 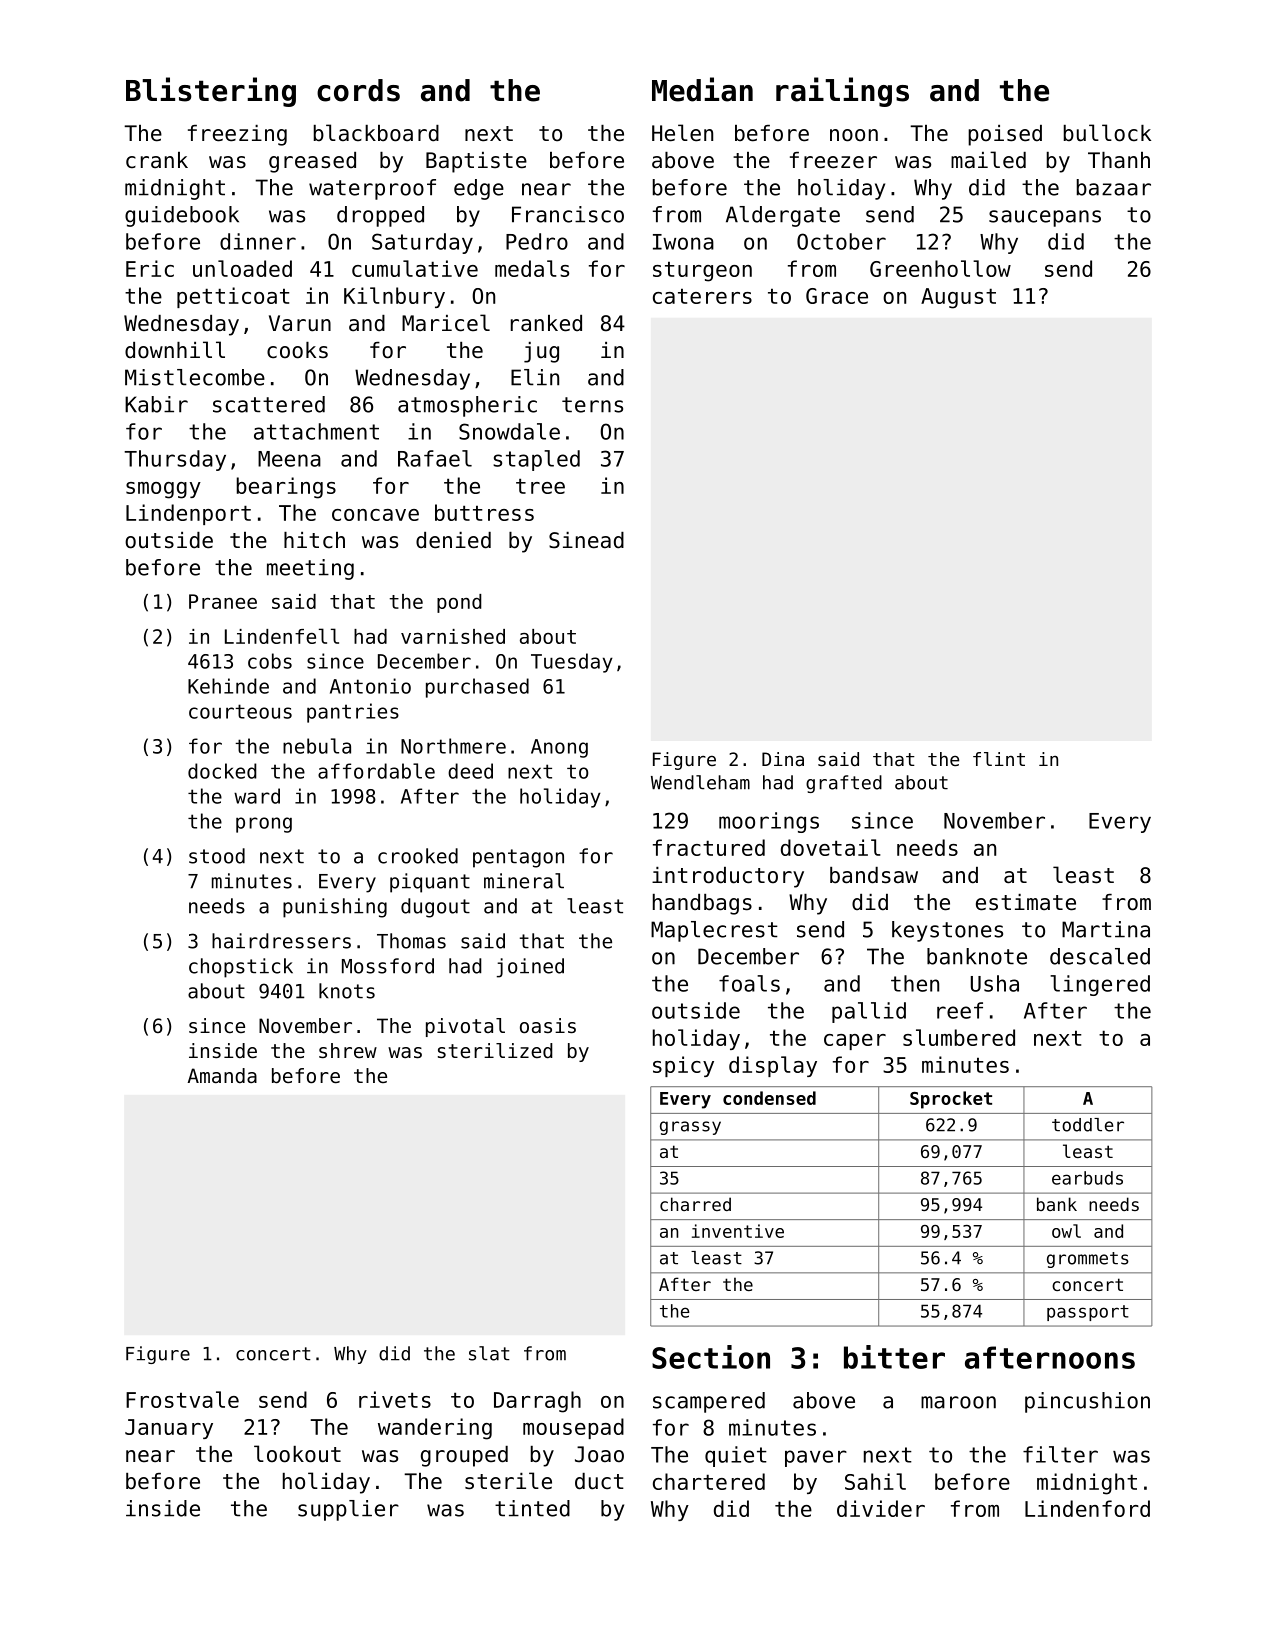 I want to click on rivets, so click(x=395, y=1399).
